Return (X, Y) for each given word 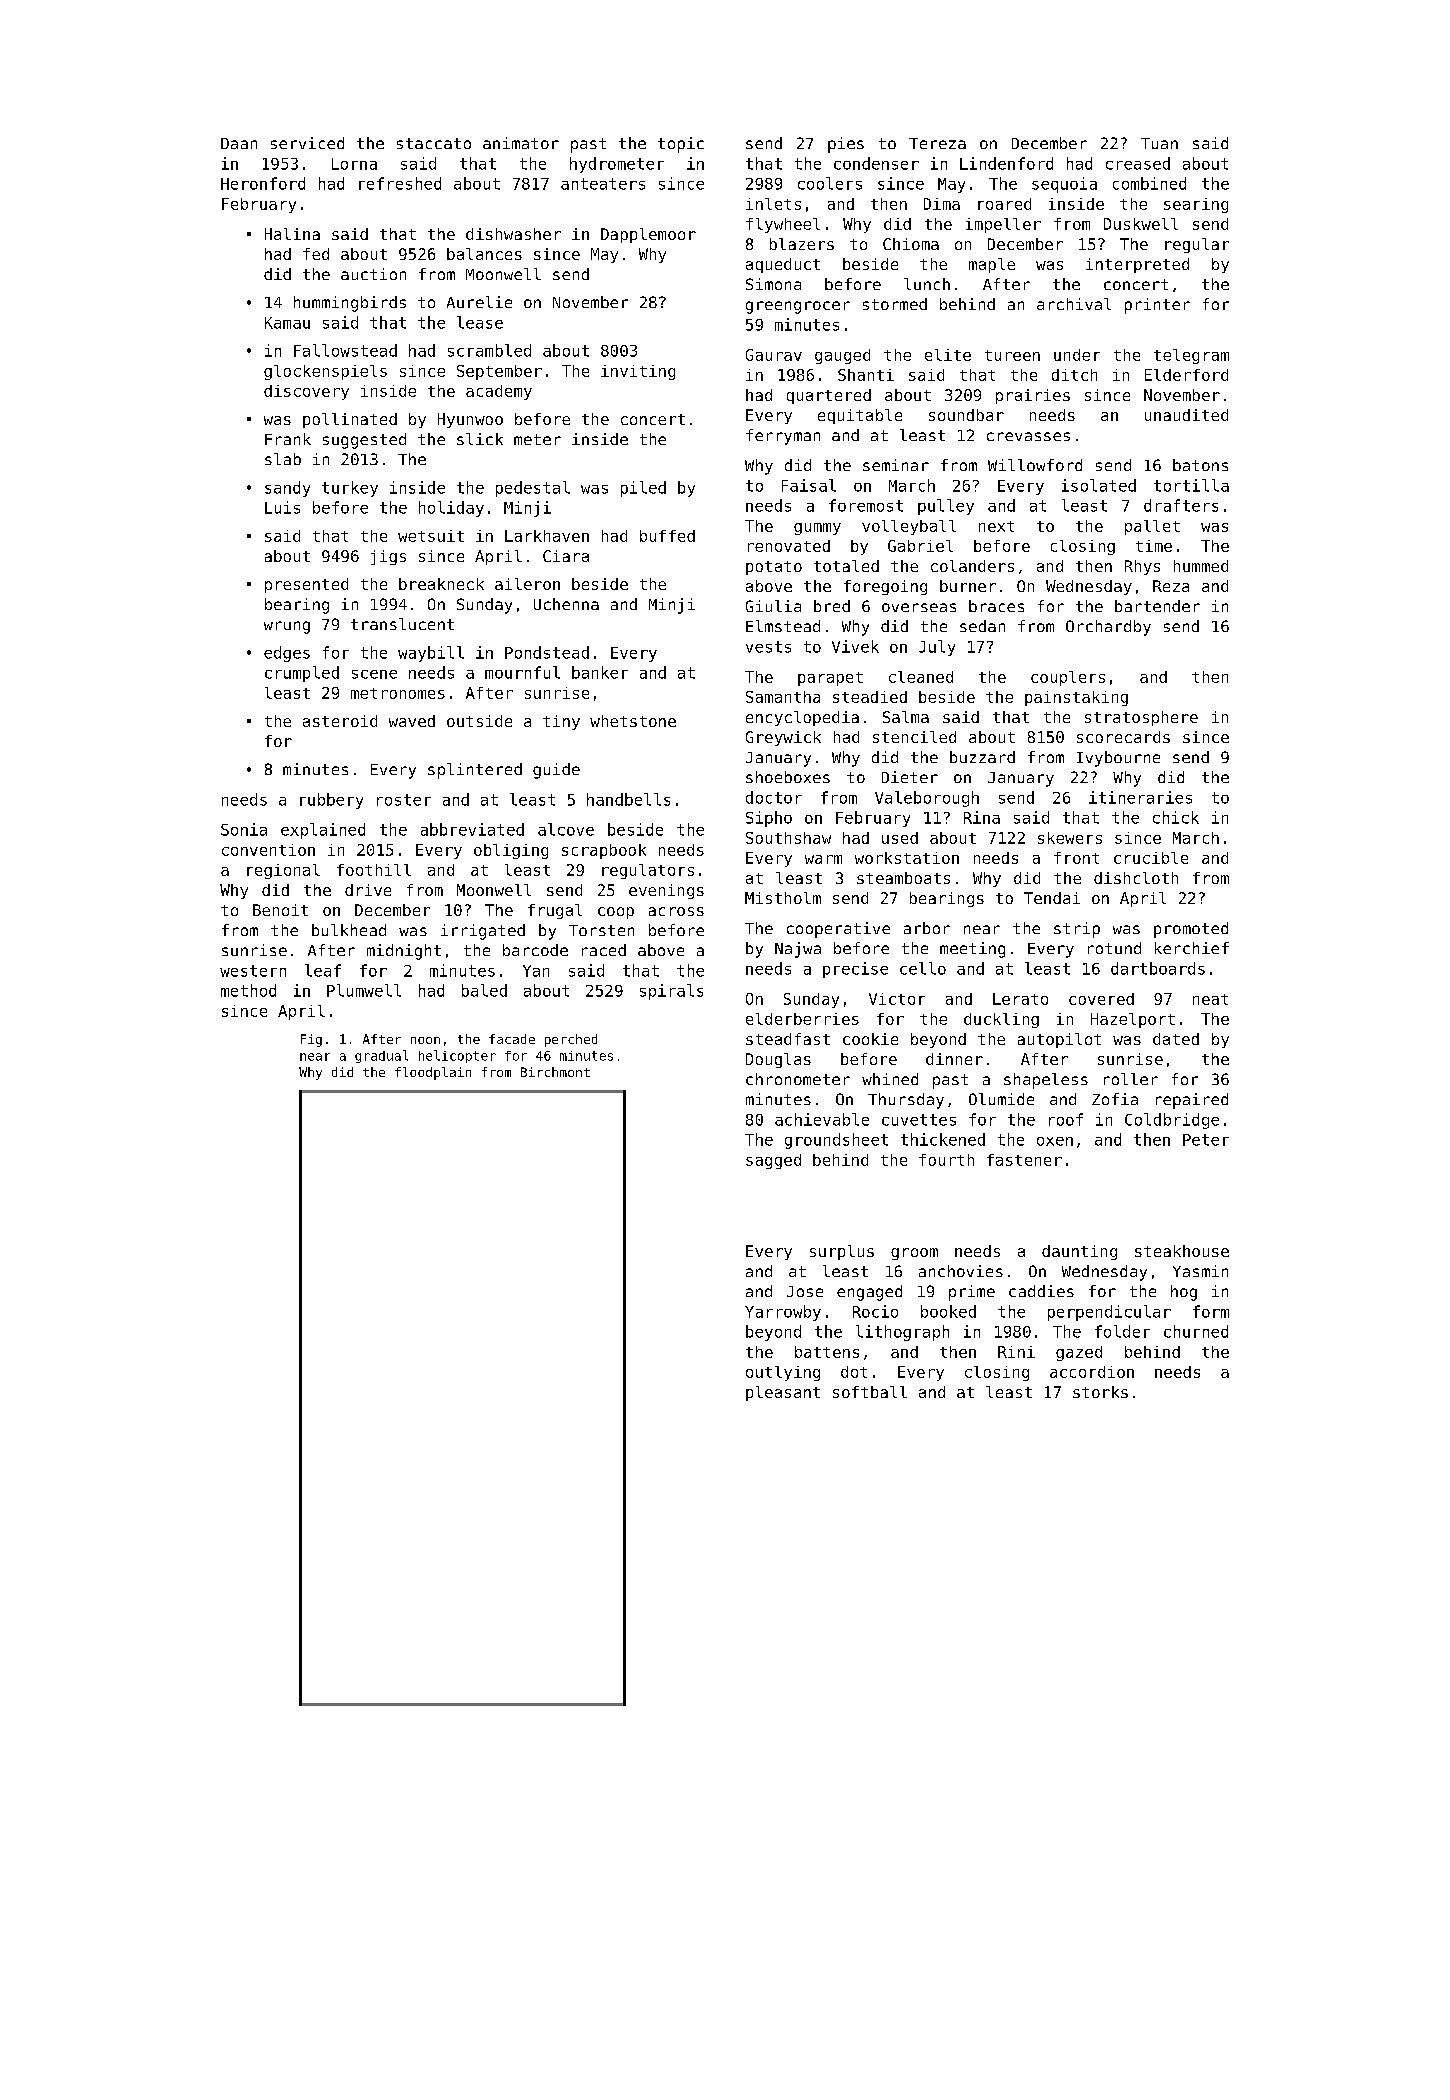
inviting (638, 372)
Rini (1016, 1352)
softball (870, 1392)
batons (1200, 465)
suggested (364, 441)
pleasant (783, 1393)
